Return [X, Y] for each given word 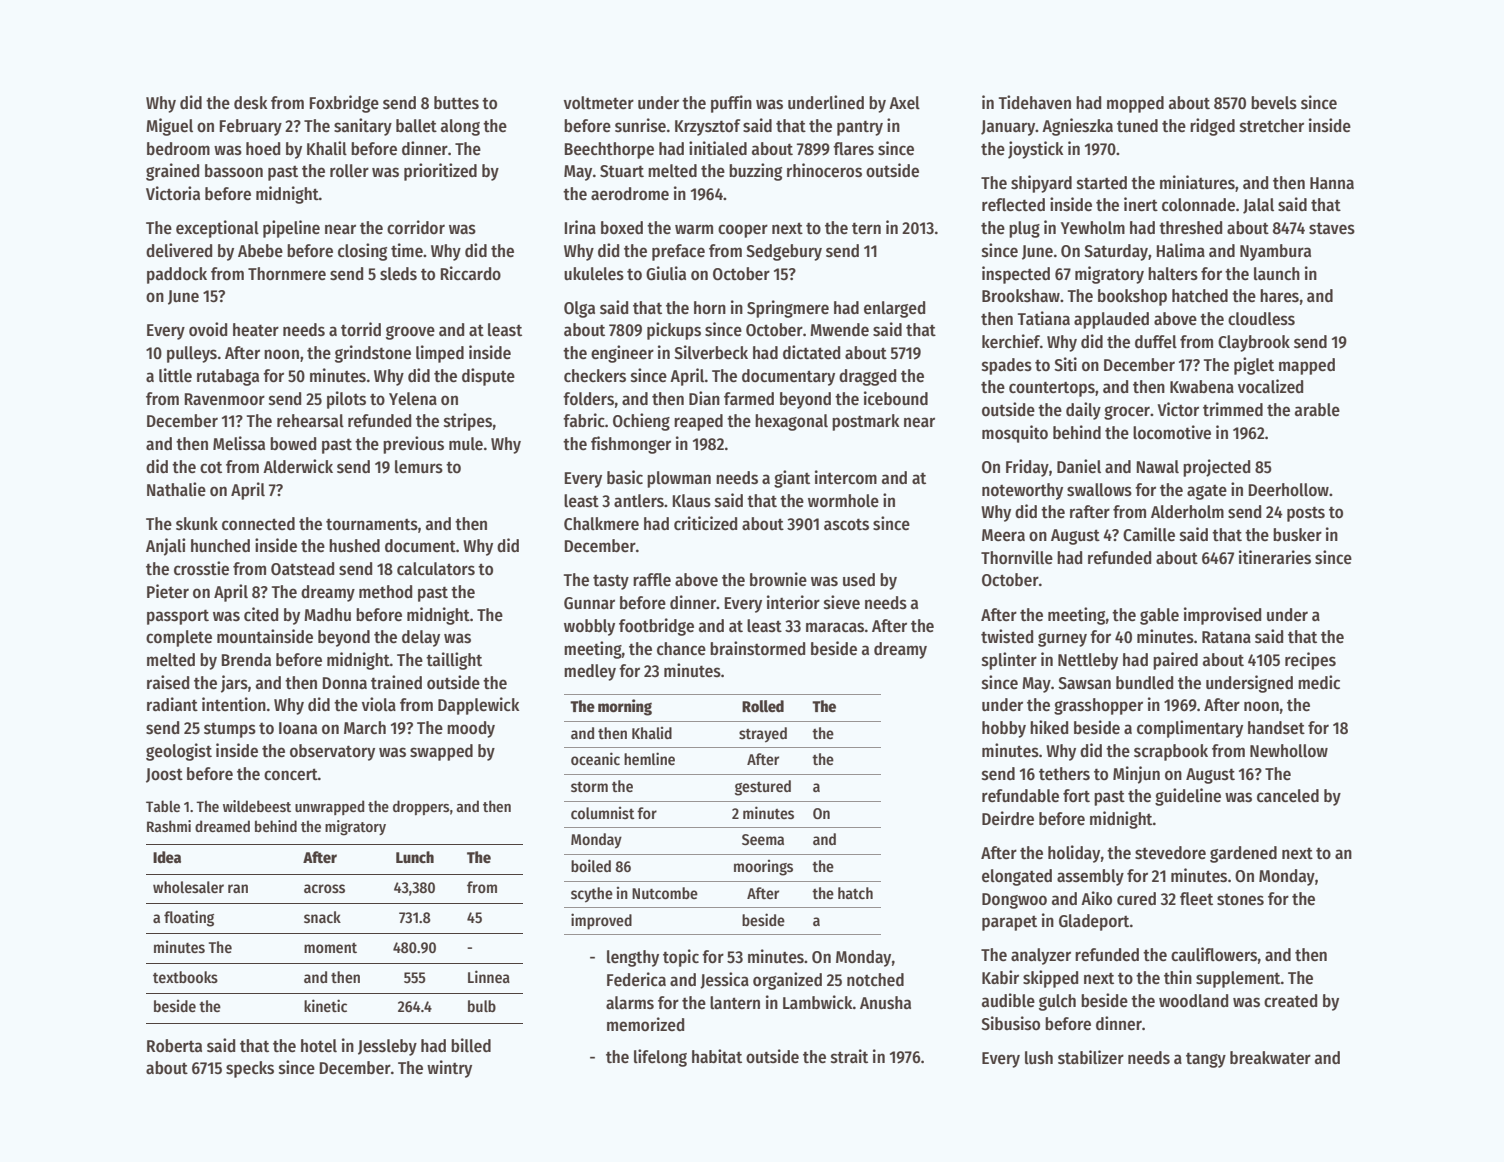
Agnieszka [1077, 127]
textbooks [185, 977]
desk [251, 103]
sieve [842, 602]
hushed [354, 546]
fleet [1196, 899]
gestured [763, 788]
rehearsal [310, 421]
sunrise [640, 125]
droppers [421, 807]
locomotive [1172, 432]
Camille [1149, 534]
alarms [630, 1003]
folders [588, 399]
